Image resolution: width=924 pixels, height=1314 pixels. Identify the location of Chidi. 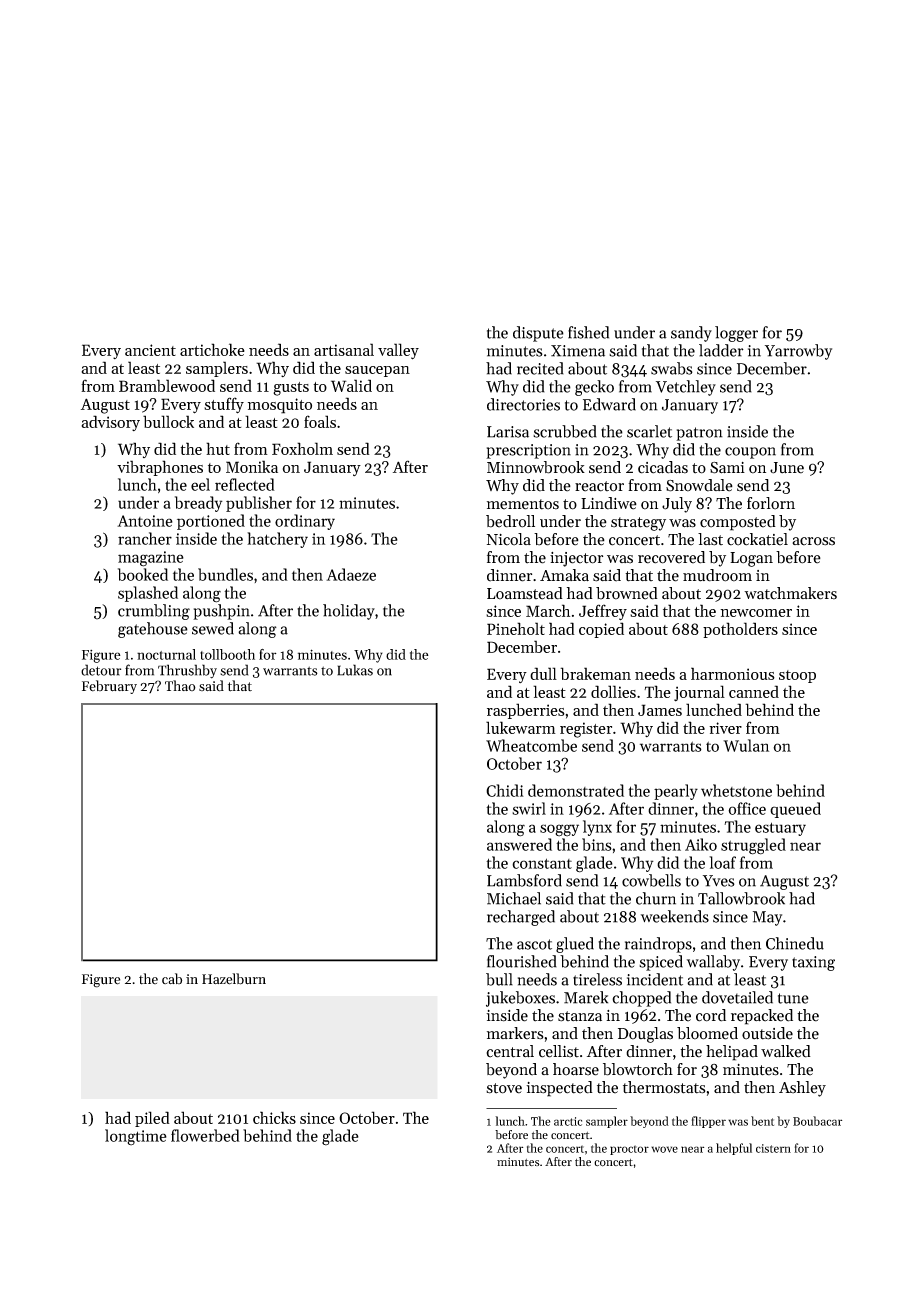
(505, 790).
